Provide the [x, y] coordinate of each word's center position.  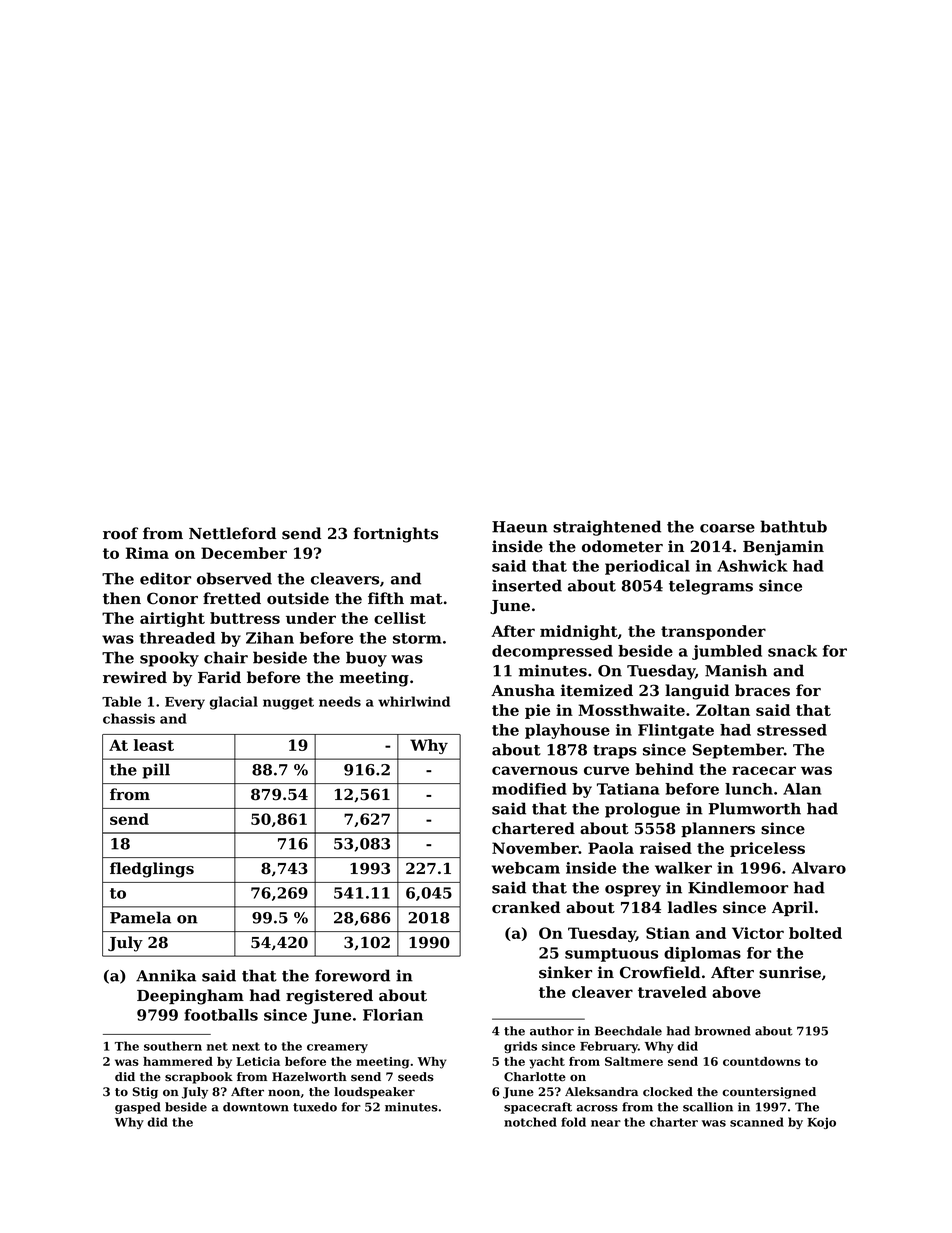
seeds [416, 1077]
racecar [764, 770]
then [122, 598]
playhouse [567, 731]
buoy [366, 659]
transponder [713, 632]
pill [156, 771]
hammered [178, 1061]
